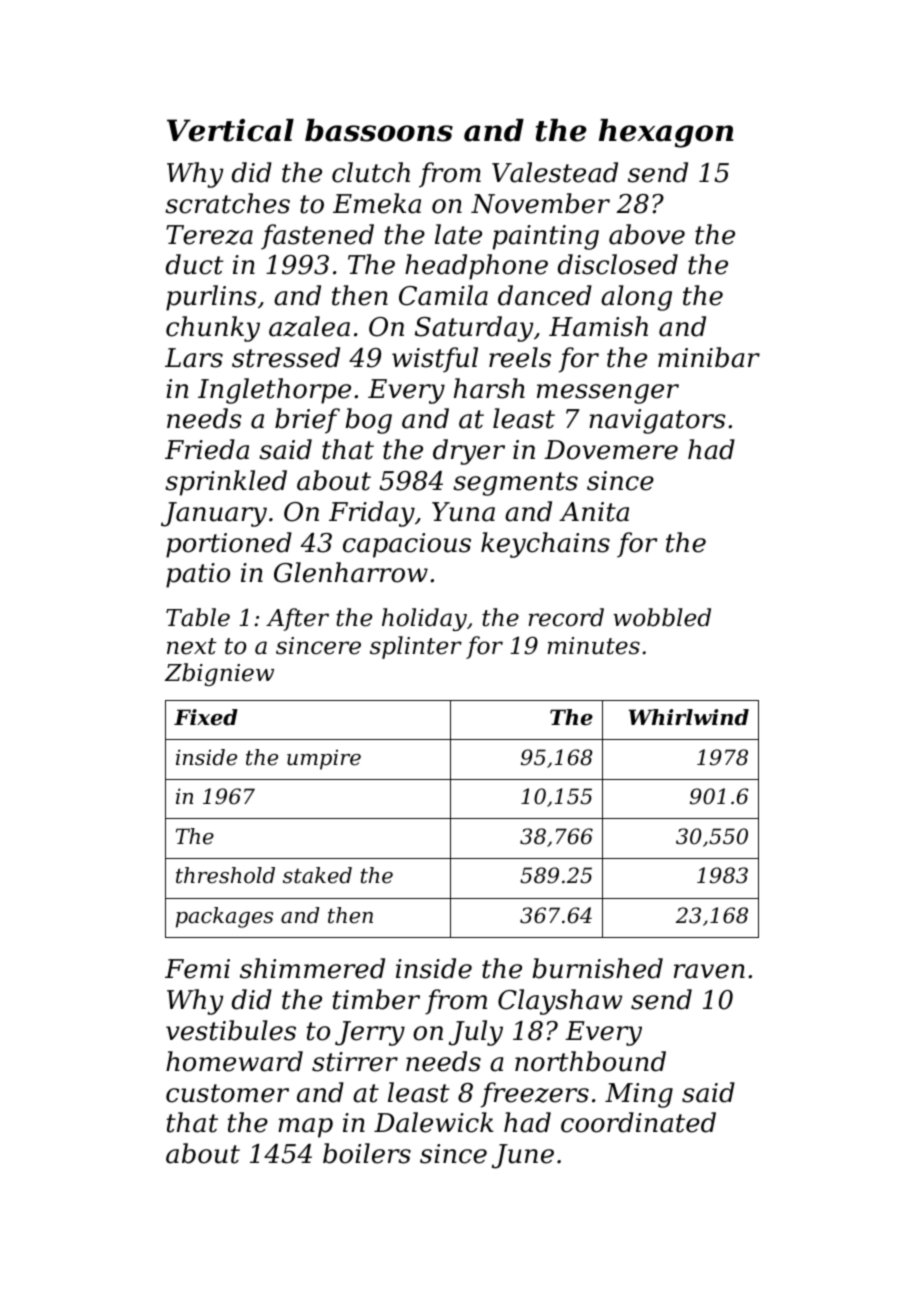 This screenshot has height=1311, width=924. What do you see at coordinates (666, 133) in the screenshot?
I see `hexagon` at bounding box center [666, 133].
